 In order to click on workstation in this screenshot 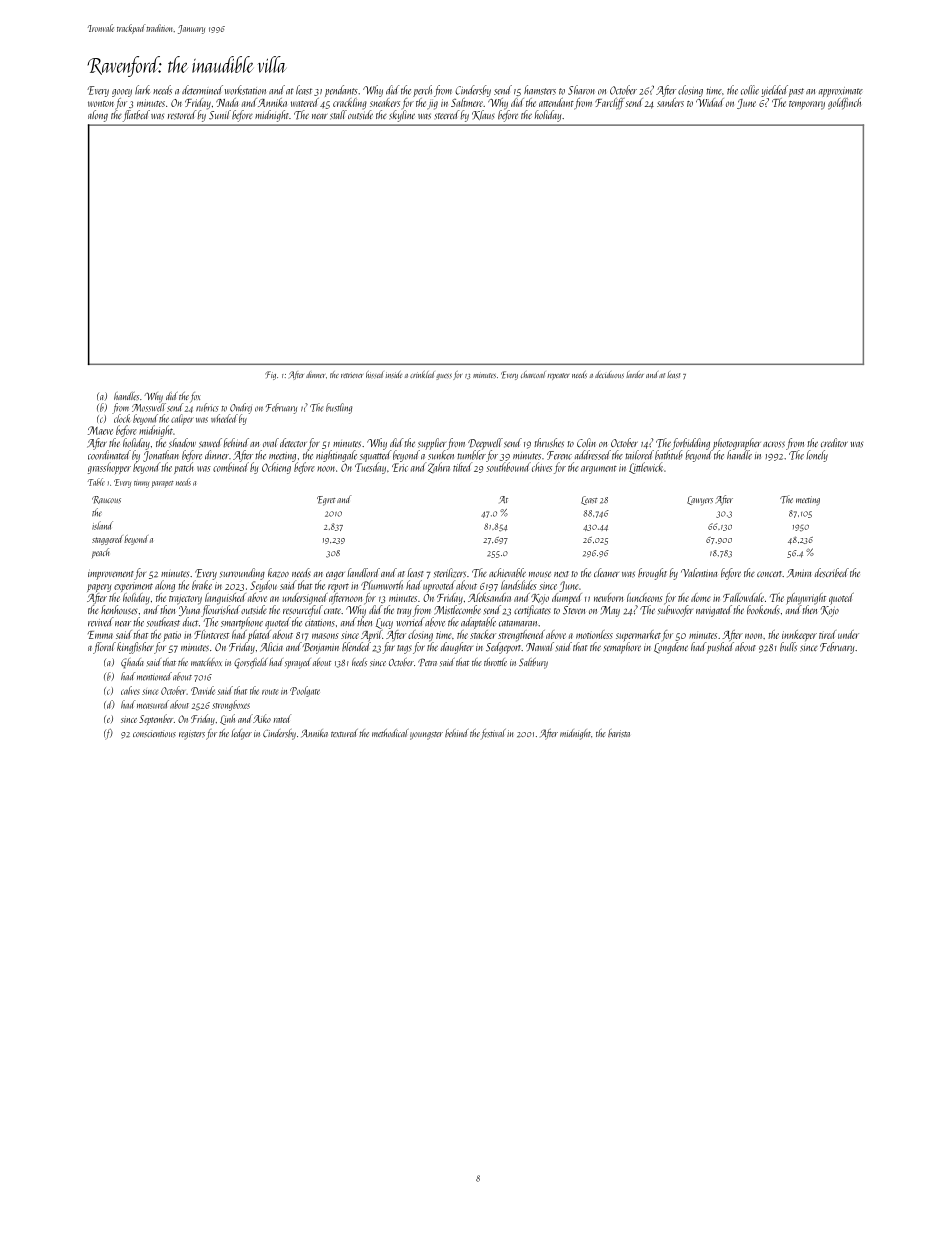, I will do `click(245, 90)`.
